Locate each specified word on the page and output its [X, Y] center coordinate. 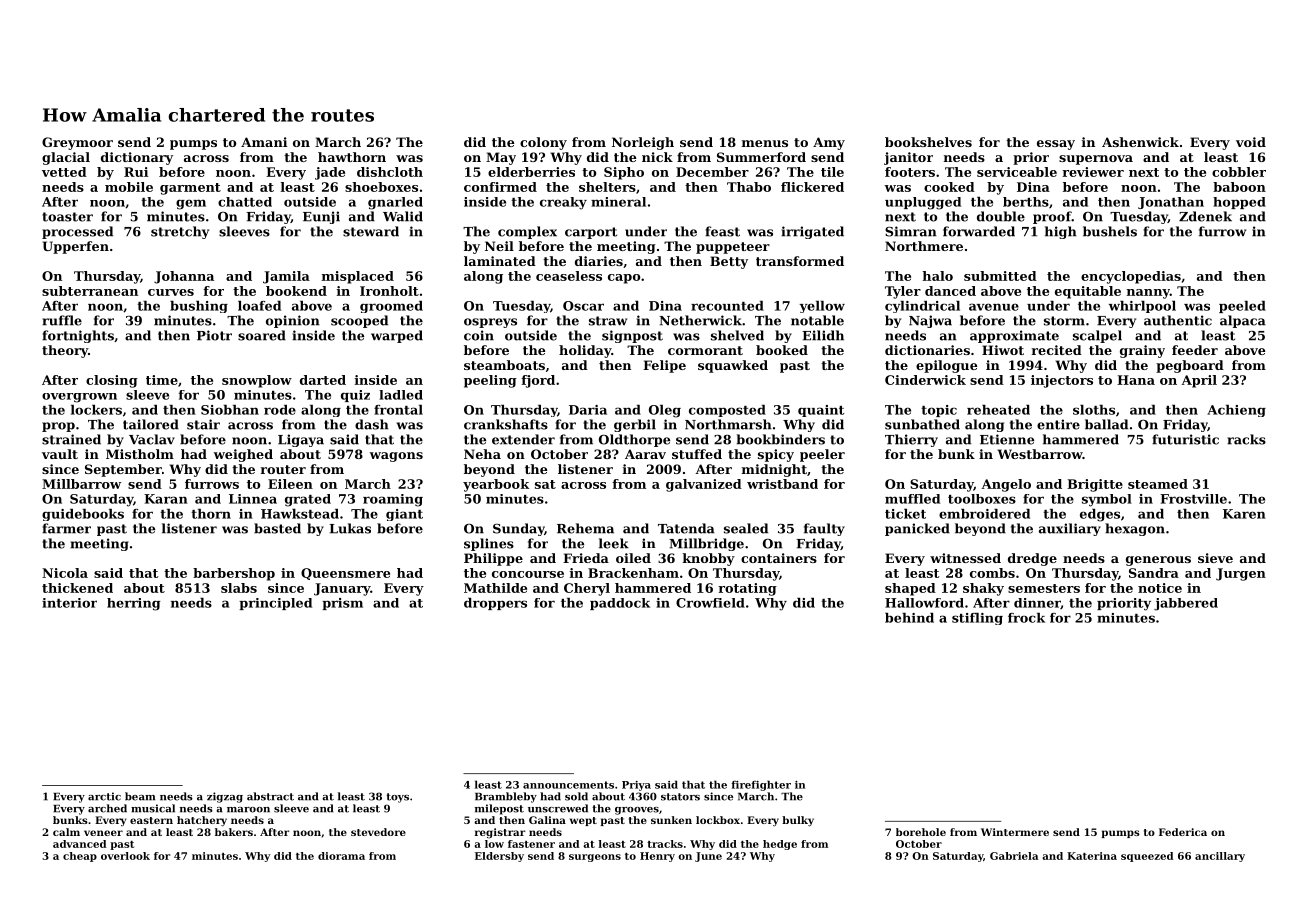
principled [275, 604]
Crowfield [710, 603]
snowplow [257, 381]
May [501, 158]
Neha [482, 454]
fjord [538, 381]
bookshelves [928, 142]
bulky [798, 821]
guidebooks [83, 515]
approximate [1014, 336]
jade [330, 173]
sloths [1094, 410]
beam [140, 796]
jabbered [1186, 604]
